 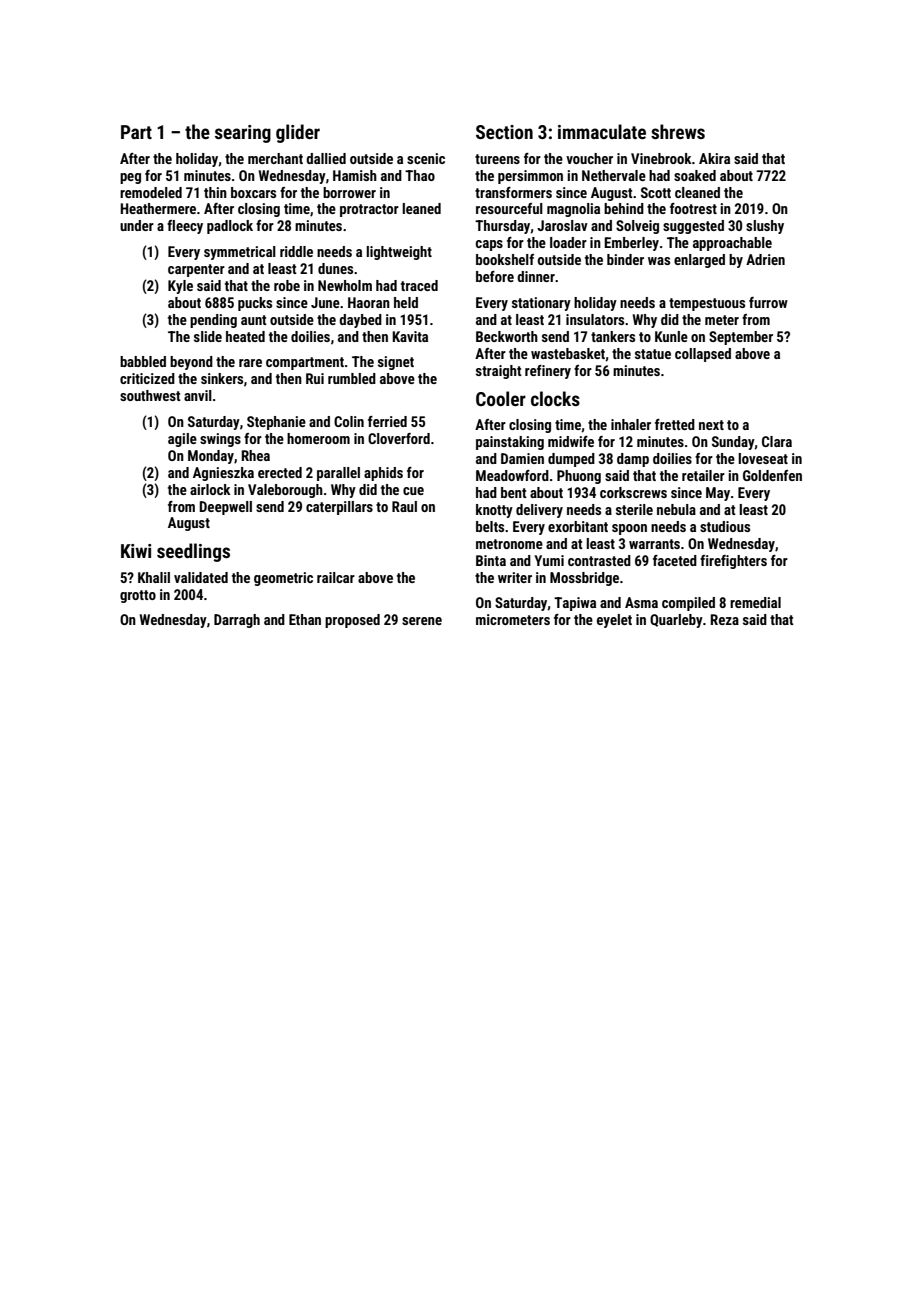 What do you see at coordinates (138, 596) in the document?
I see `grotto` at bounding box center [138, 596].
